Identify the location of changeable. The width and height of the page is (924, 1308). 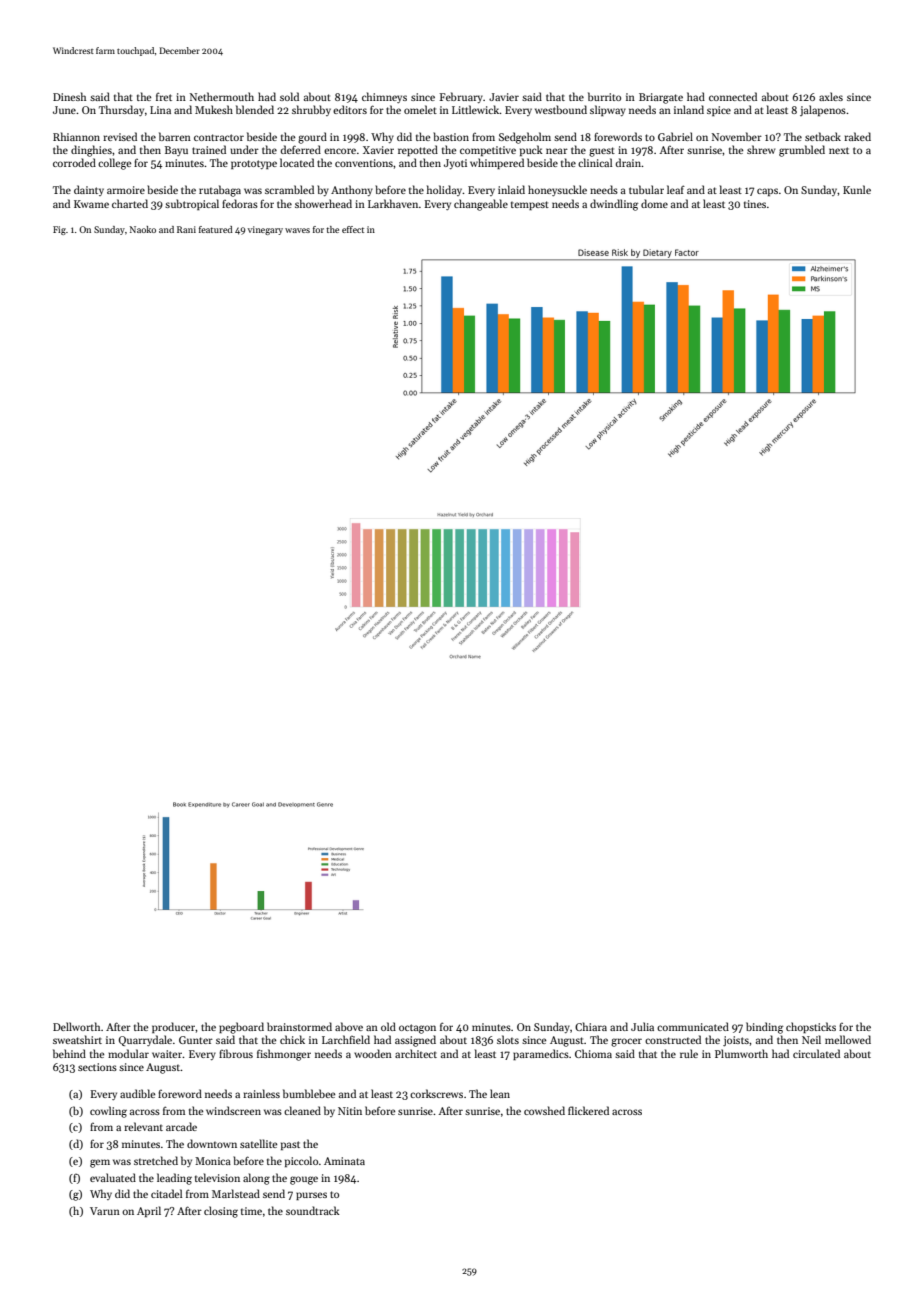
(481, 205).
